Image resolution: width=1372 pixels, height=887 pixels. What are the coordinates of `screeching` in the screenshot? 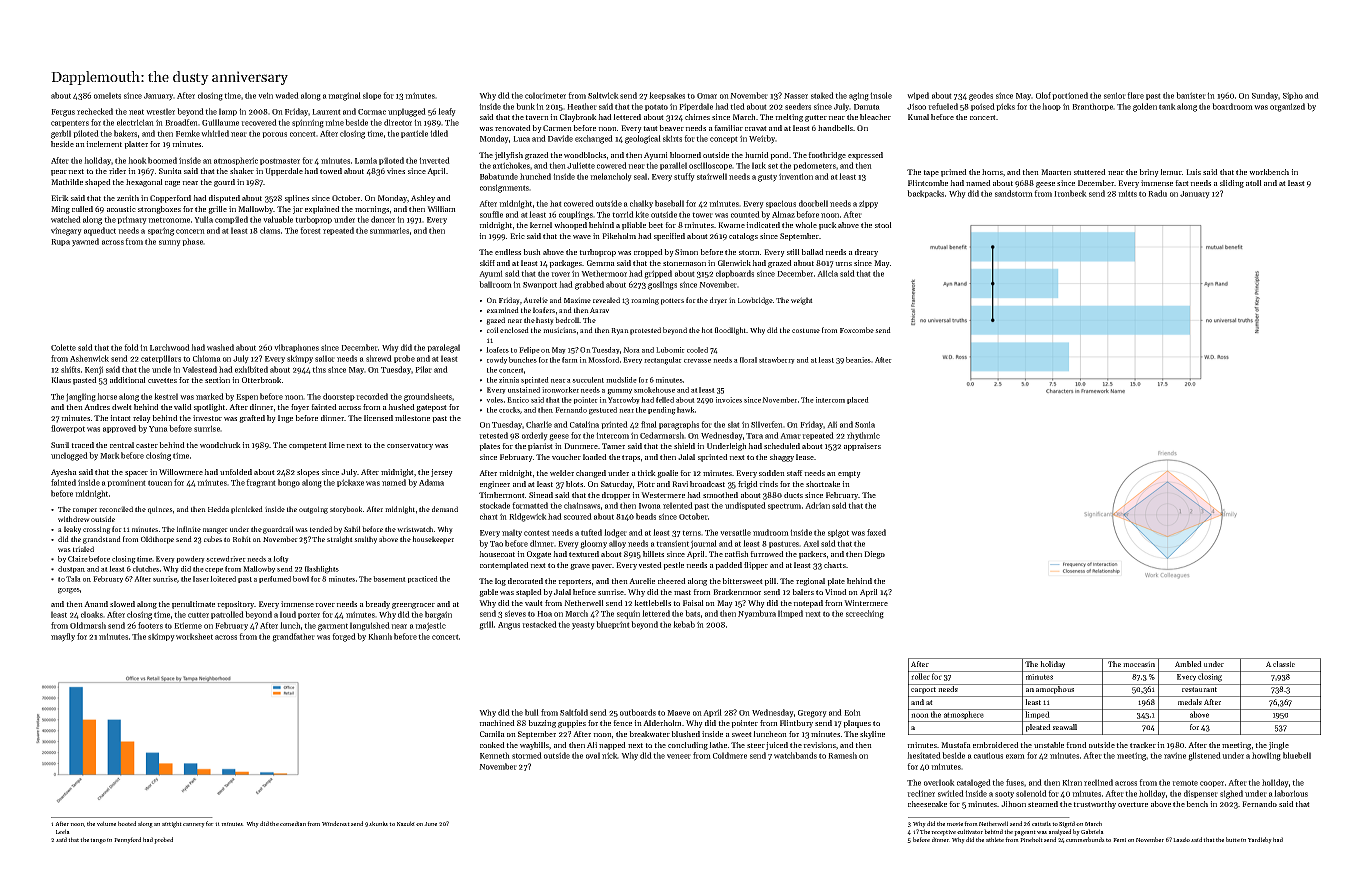 It's located at (865, 614).
